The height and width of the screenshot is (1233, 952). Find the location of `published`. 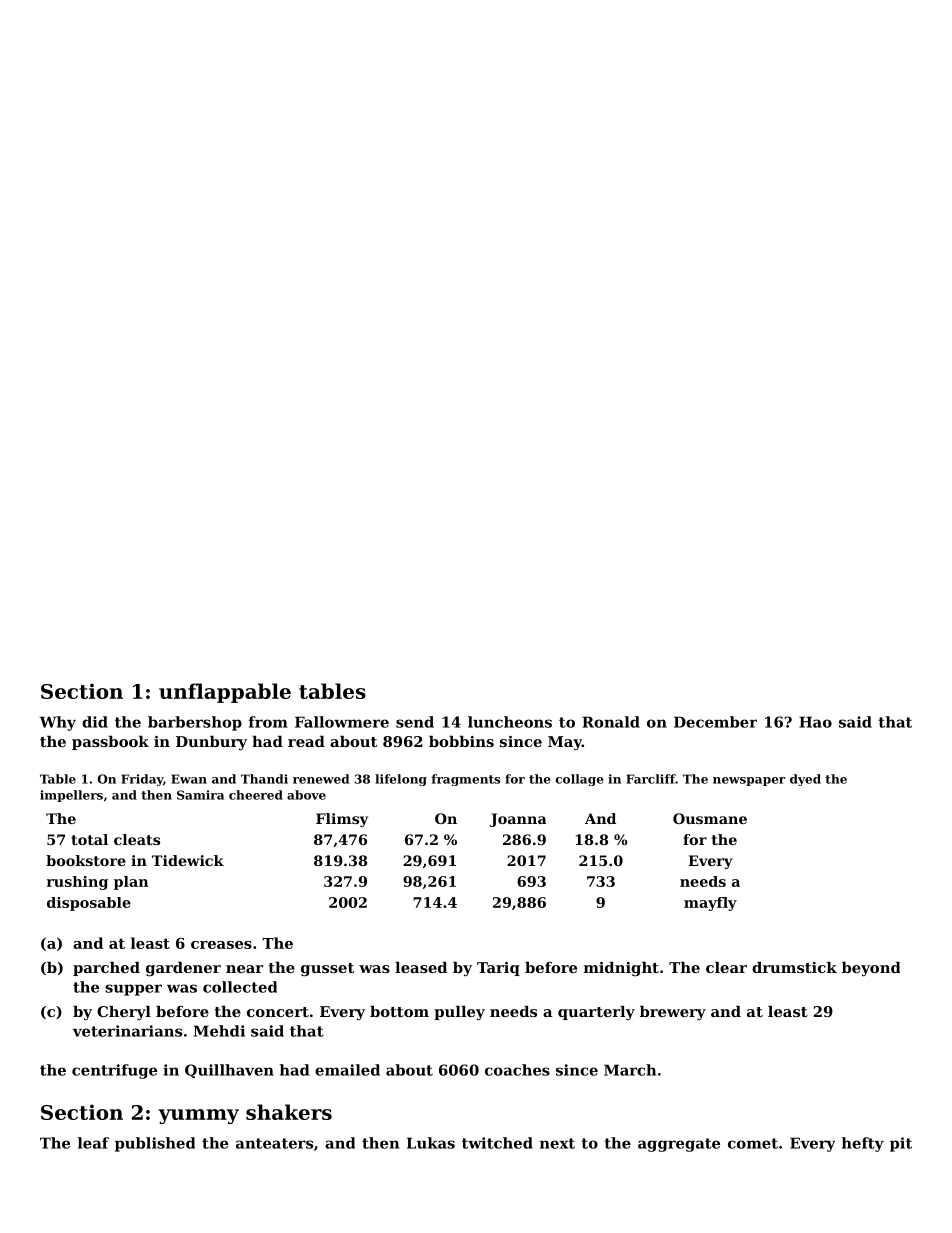

published is located at coordinates (155, 1144).
